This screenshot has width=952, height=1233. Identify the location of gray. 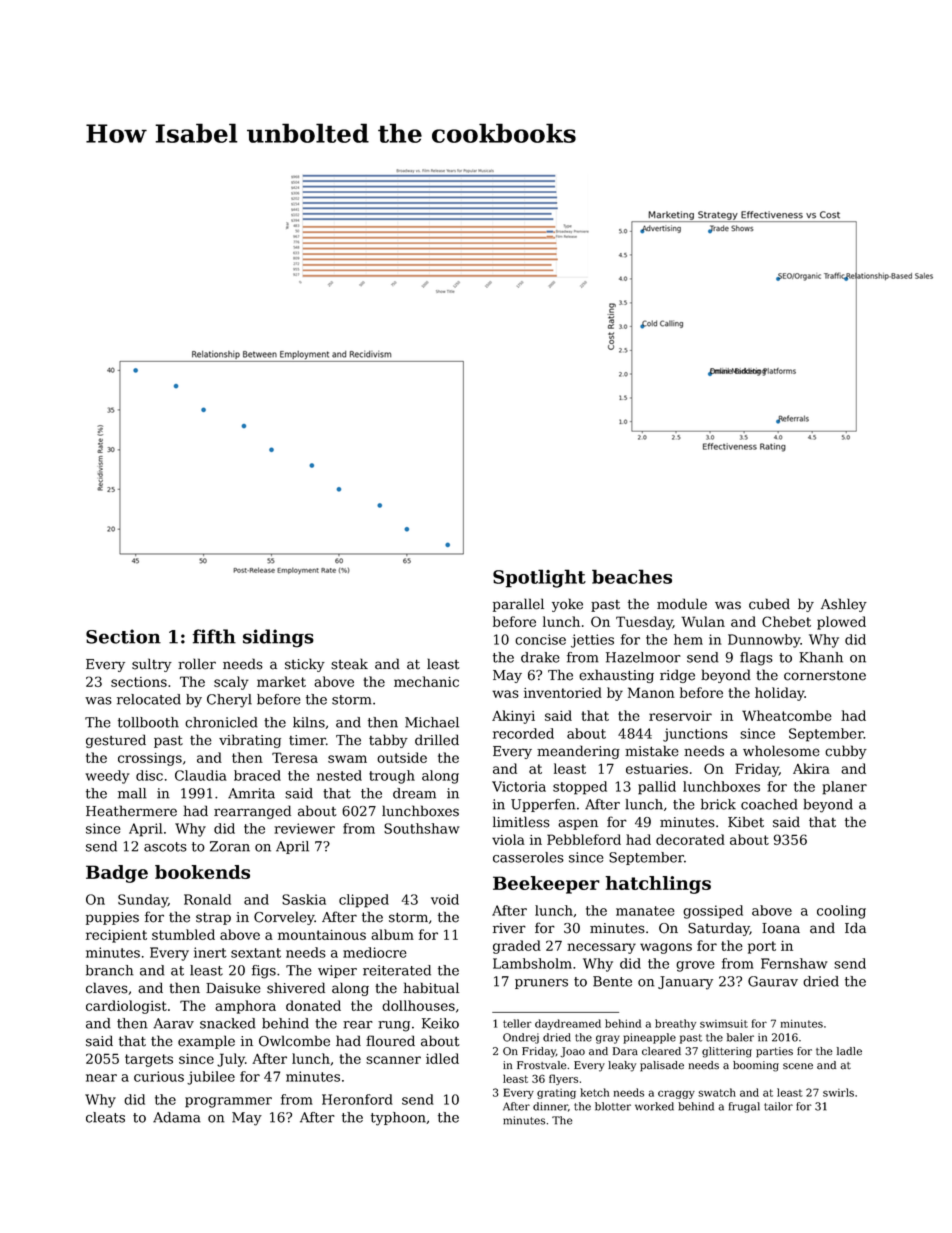
(608, 1039).
